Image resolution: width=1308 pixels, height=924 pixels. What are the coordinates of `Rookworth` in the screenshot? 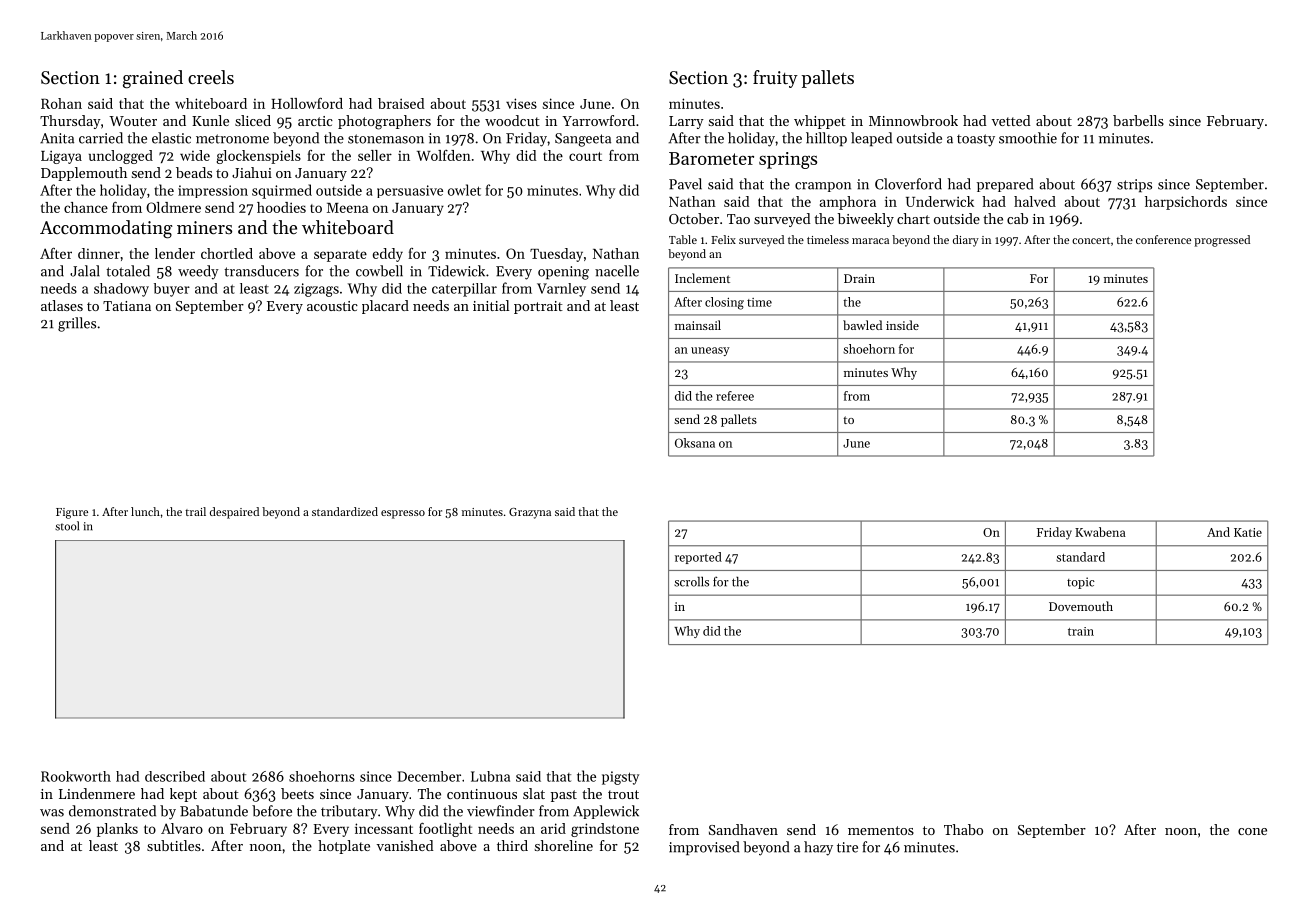 It's located at (76, 776).
